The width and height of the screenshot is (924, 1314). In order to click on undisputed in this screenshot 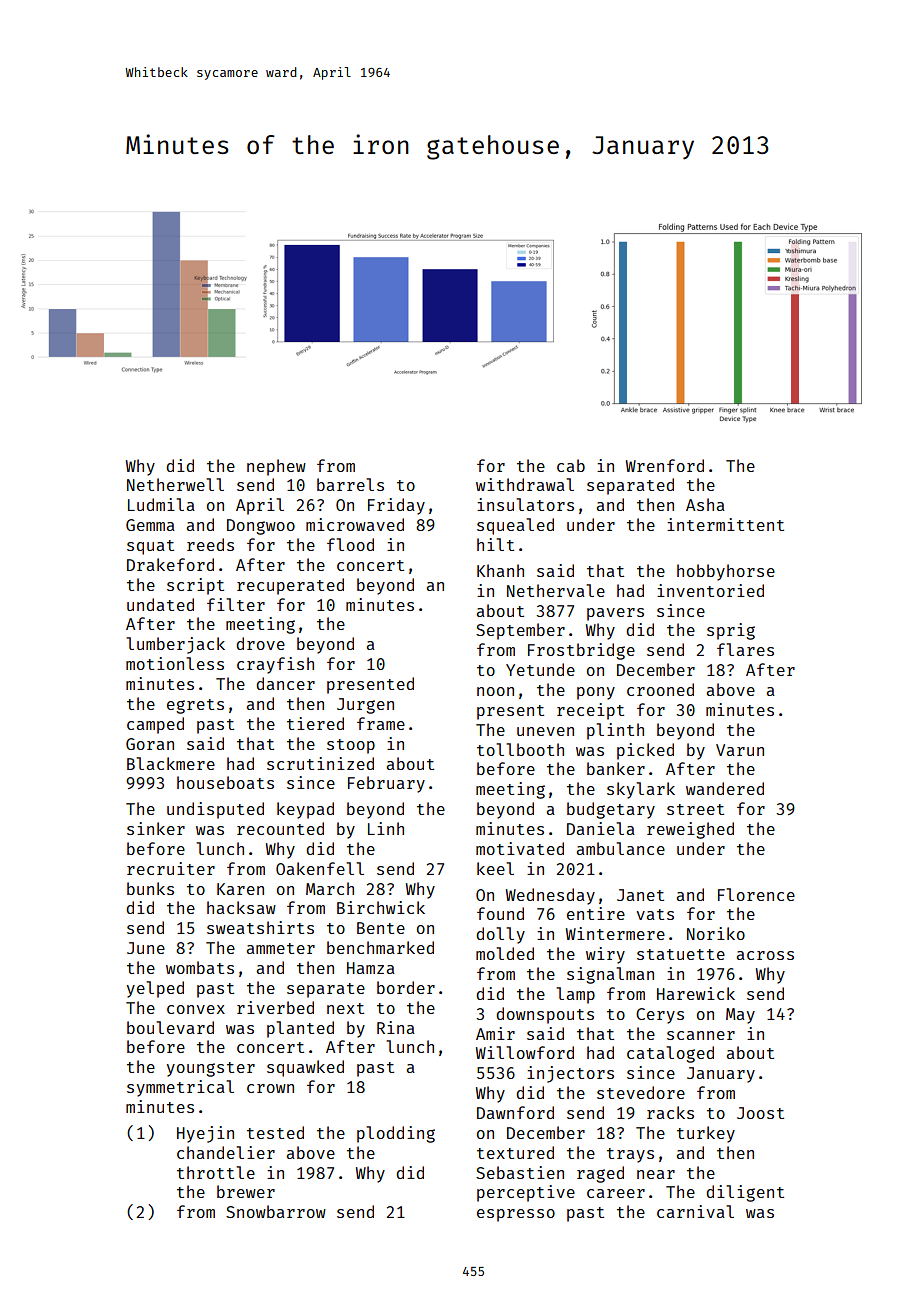, I will do `click(215, 810)`.
